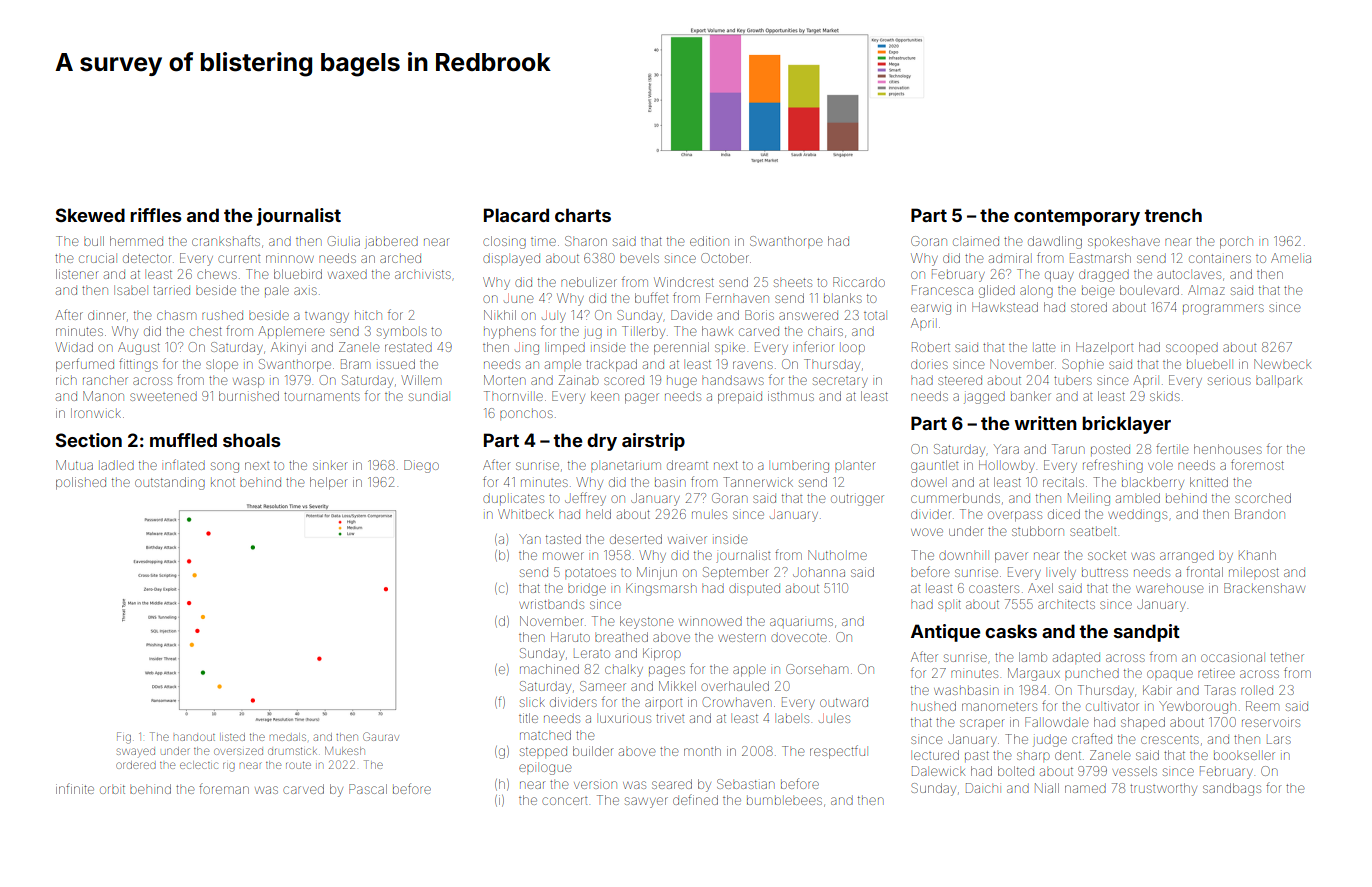 The image size is (1372, 887). What do you see at coordinates (1015, 516) in the page?
I see `overpass` at bounding box center [1015, 516].
